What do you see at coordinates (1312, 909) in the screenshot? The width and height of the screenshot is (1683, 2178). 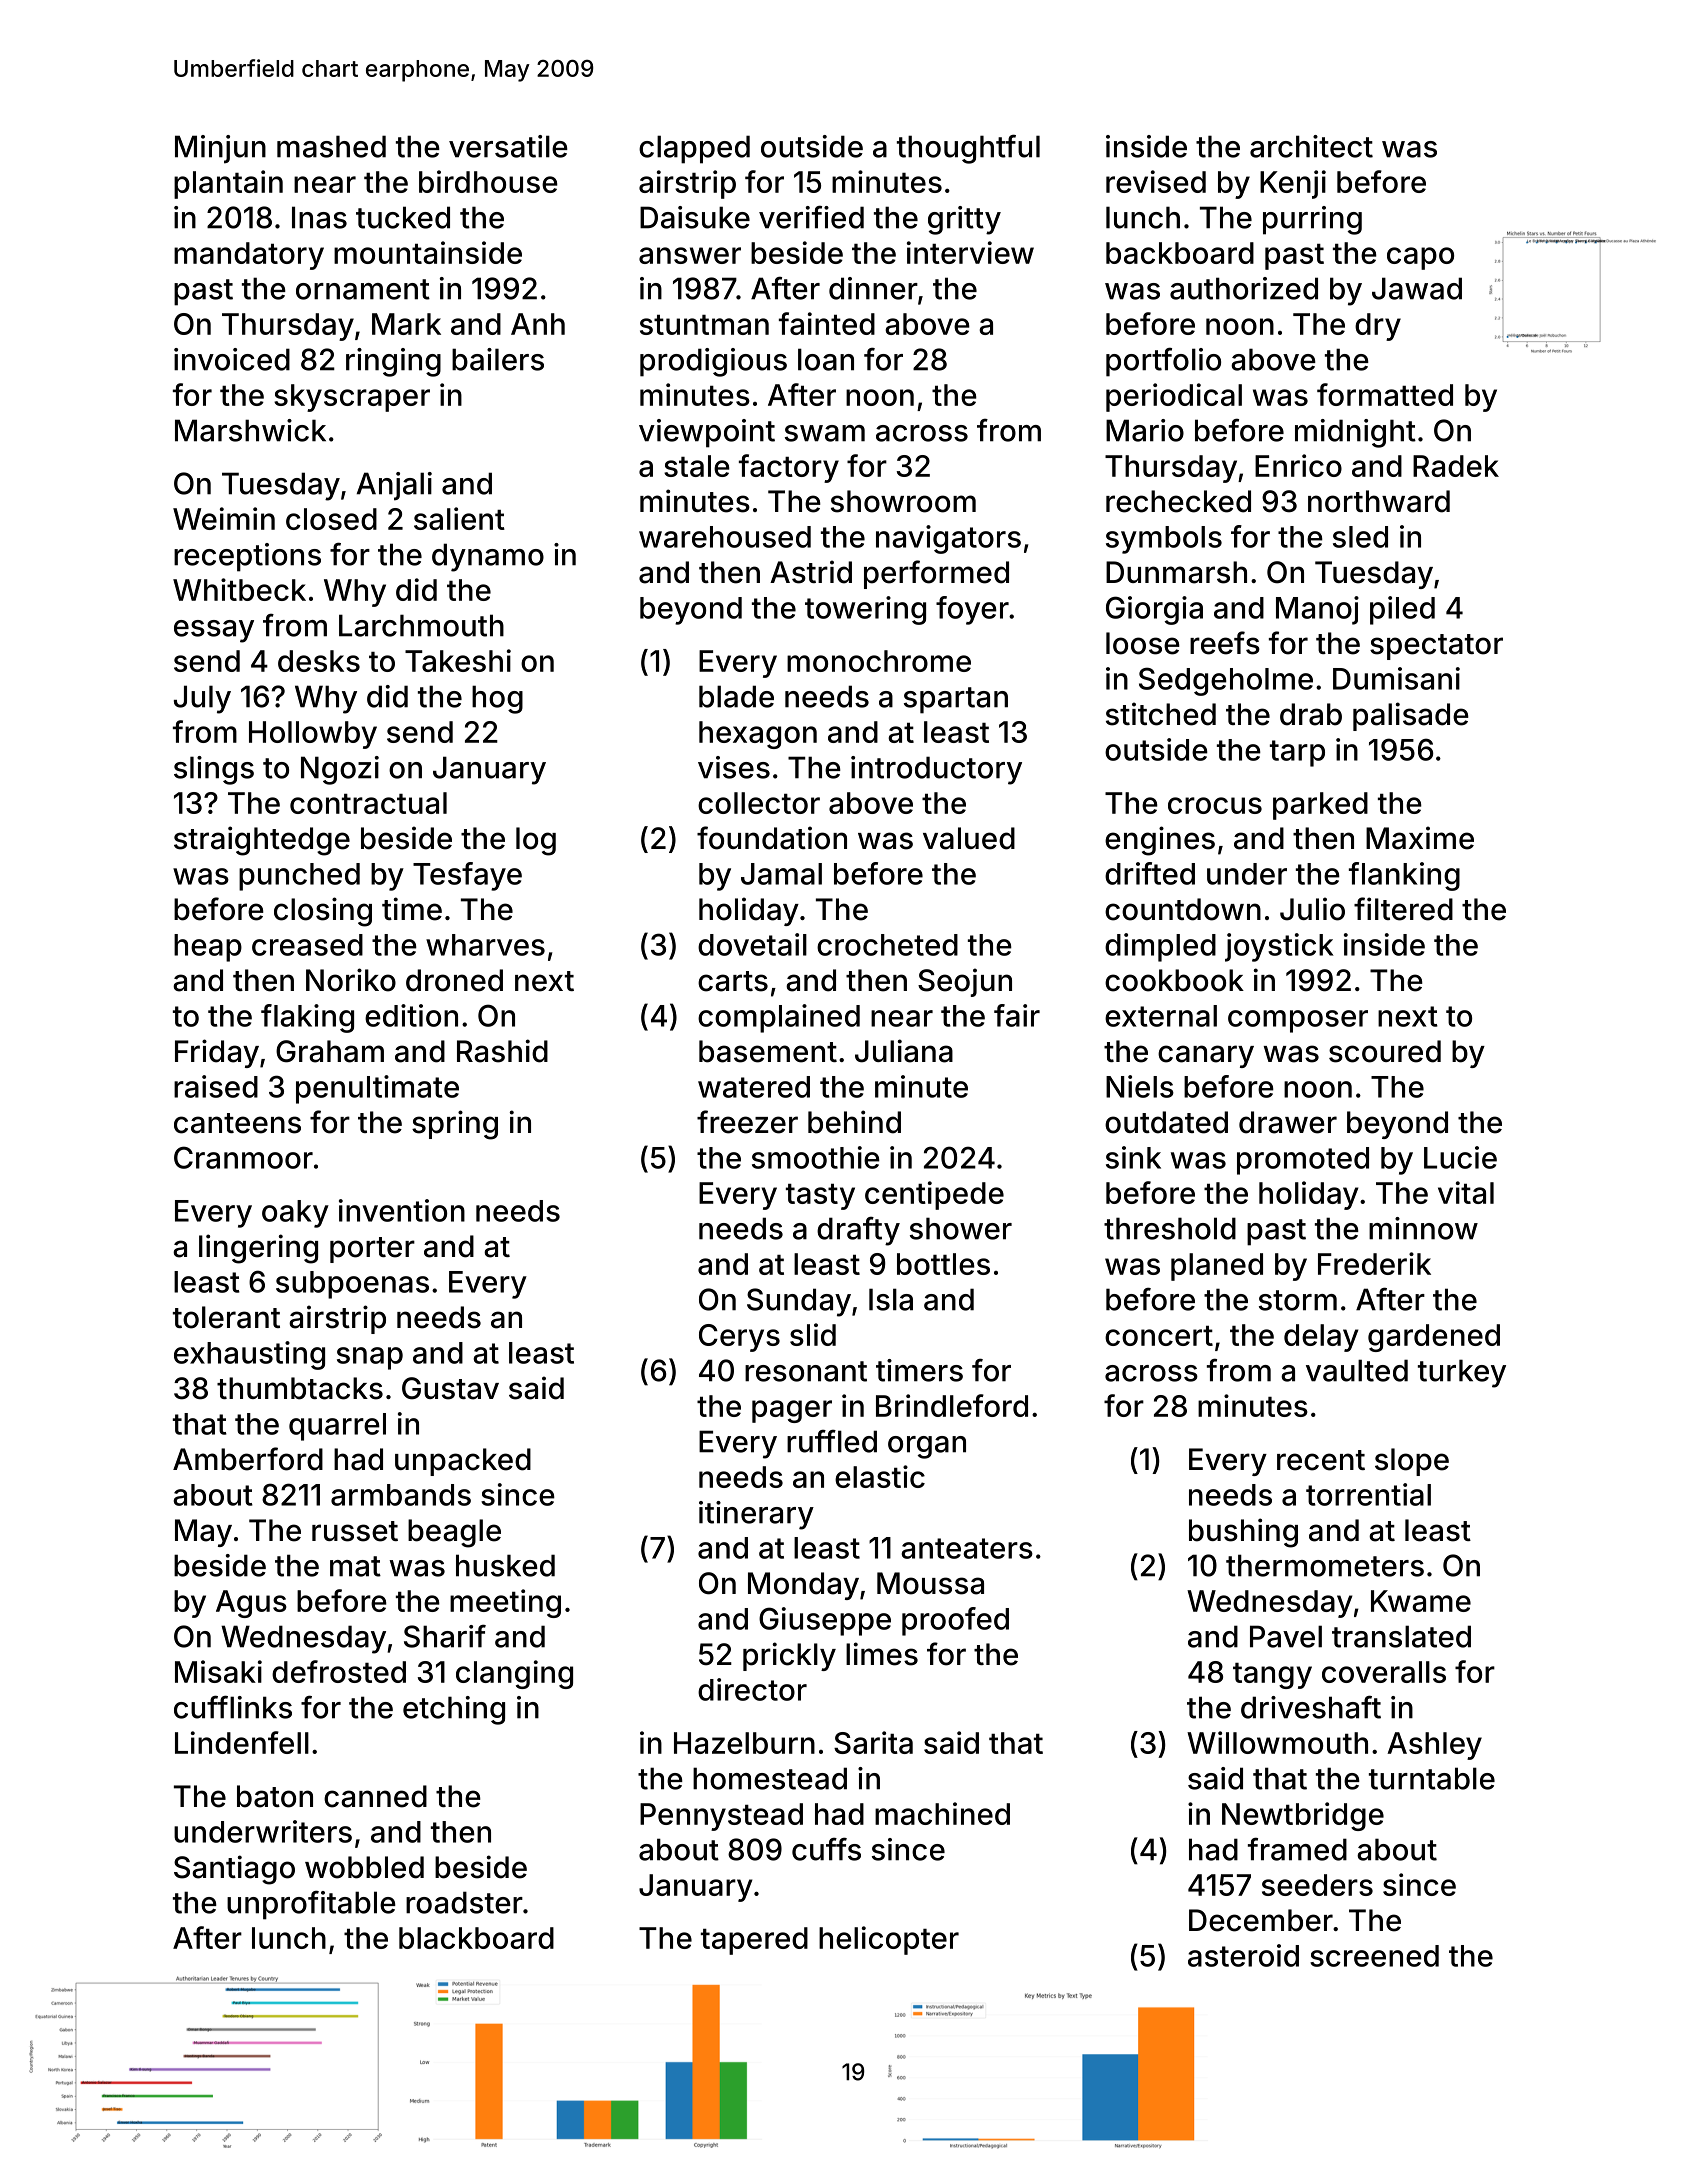 I see `Julio` at bounding box center [1312, 909].
